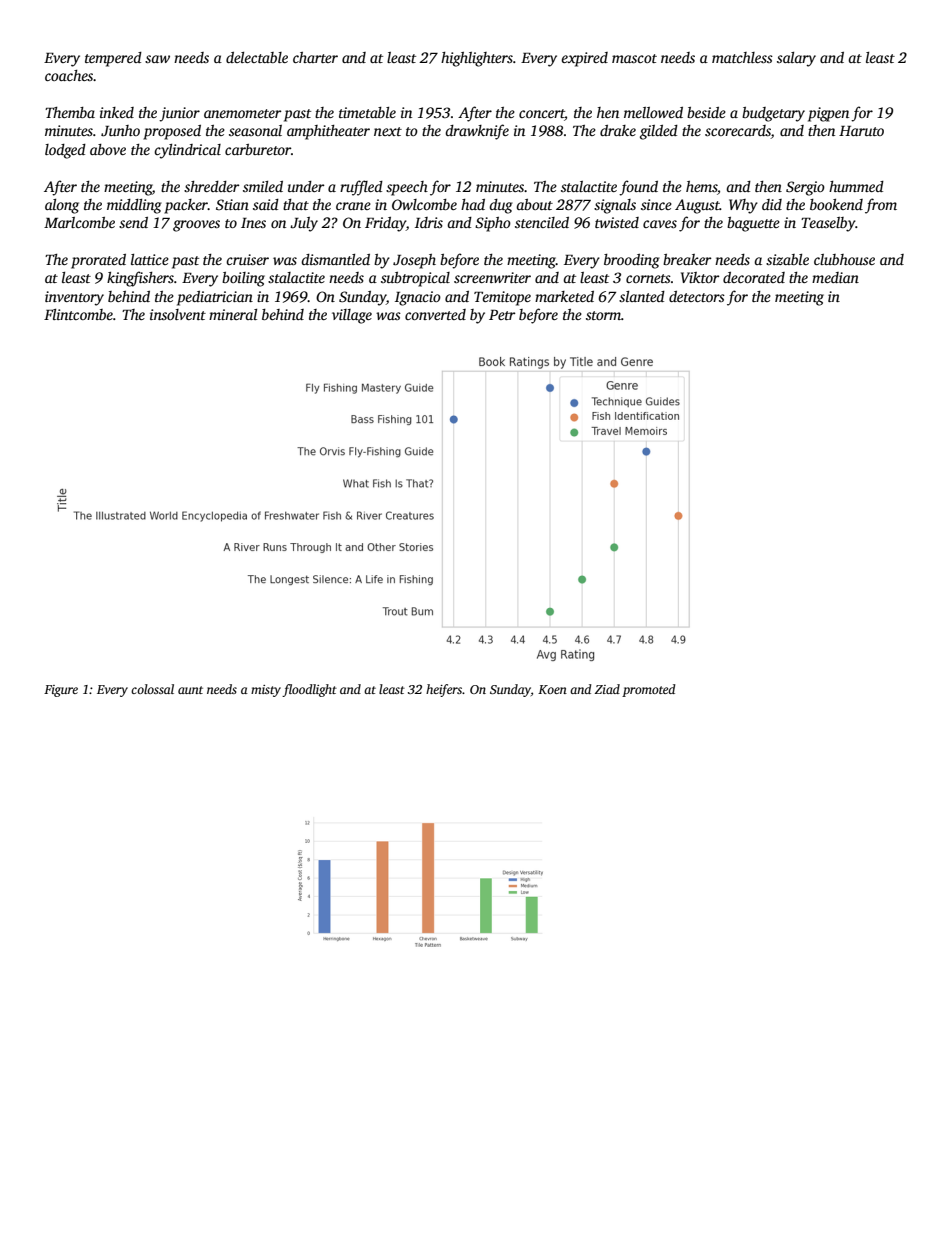 The width and height of the image is (952, 1233). I want to click on detectors, so click(697, 296).
